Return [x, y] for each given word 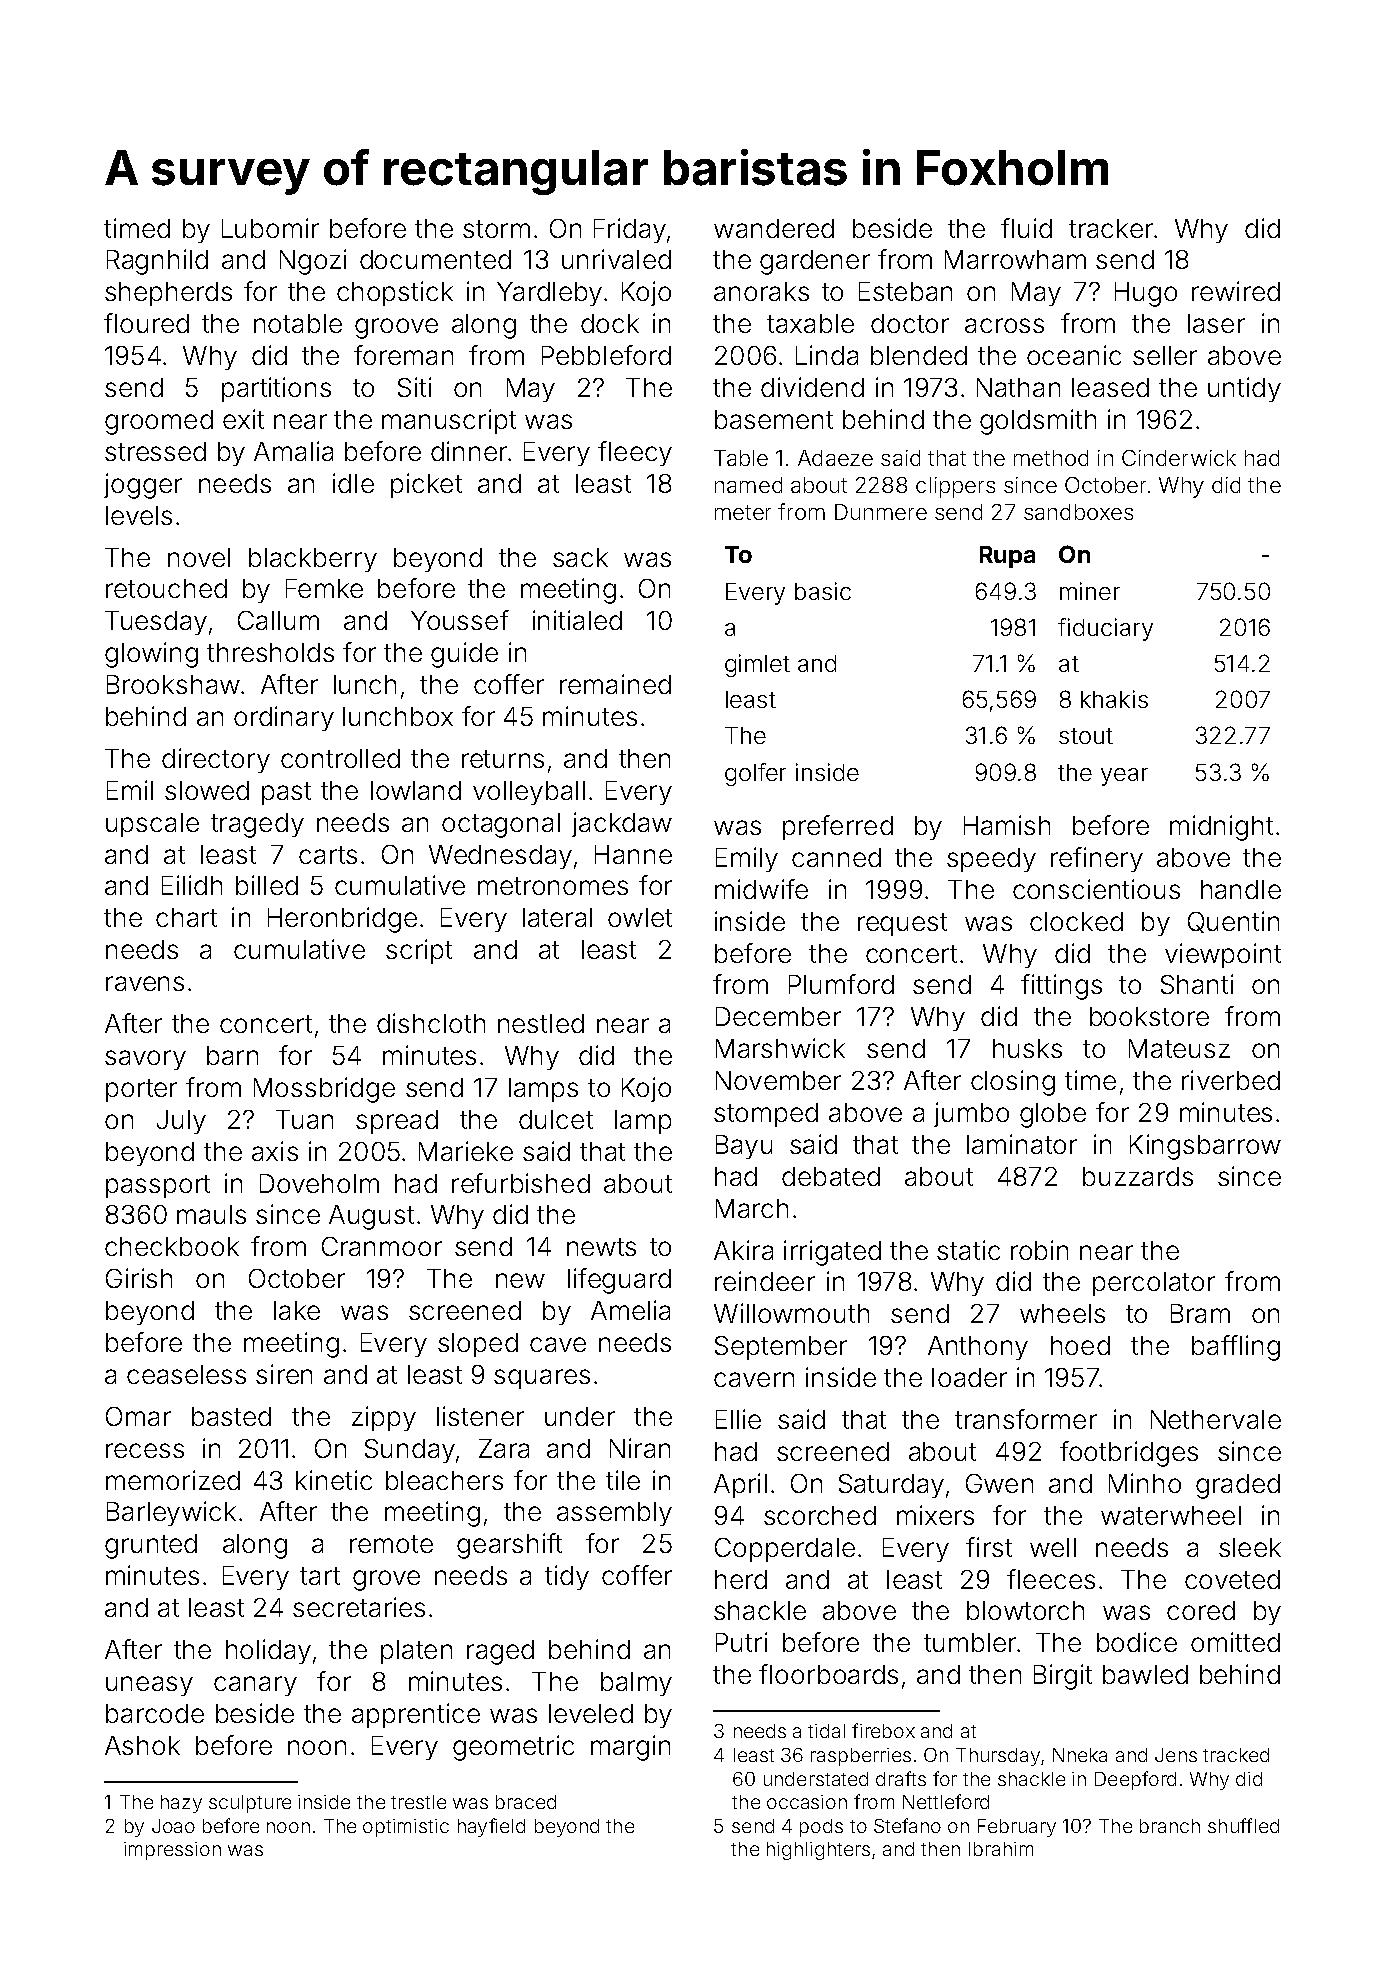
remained [615, 684]
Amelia [630, 1310]
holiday [268, 1651]
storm [496, 229]
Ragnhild [157, 262]
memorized [173, 1480]
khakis [1114, 699]
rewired [1236, 291]
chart [186, 917]
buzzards [1138, 1176]
